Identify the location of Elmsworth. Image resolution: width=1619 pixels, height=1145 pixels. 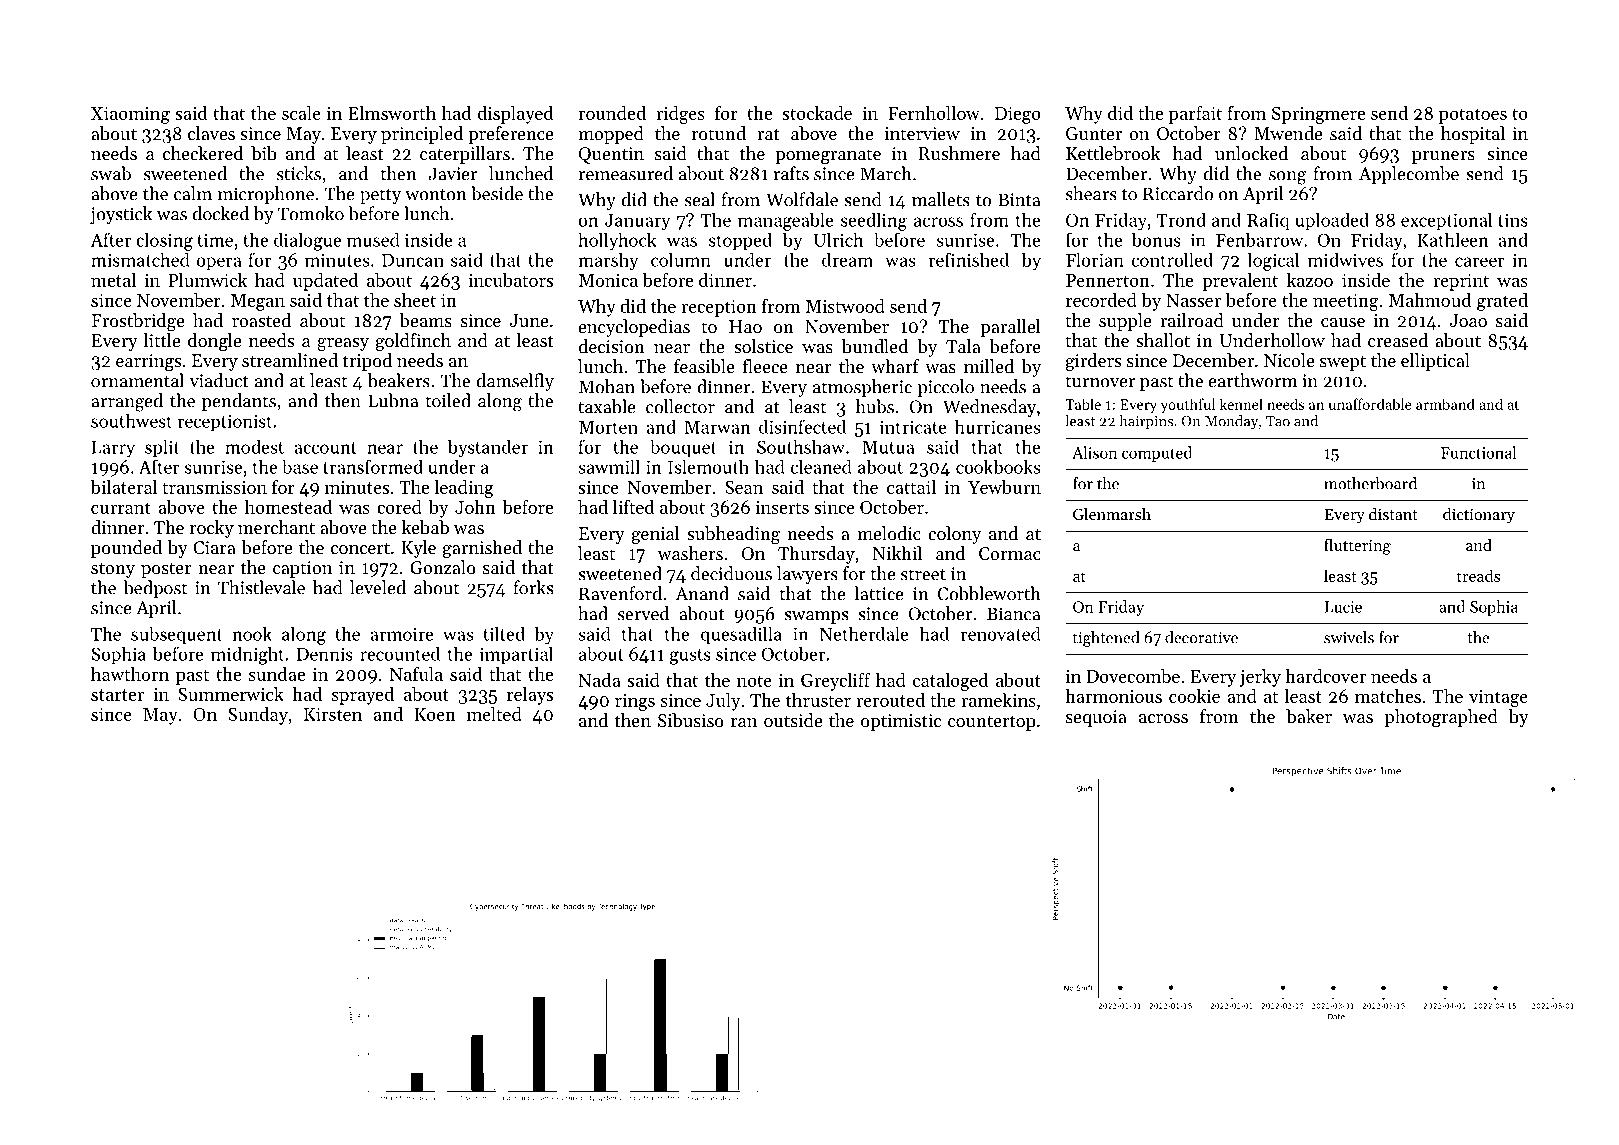
(392, 113).
